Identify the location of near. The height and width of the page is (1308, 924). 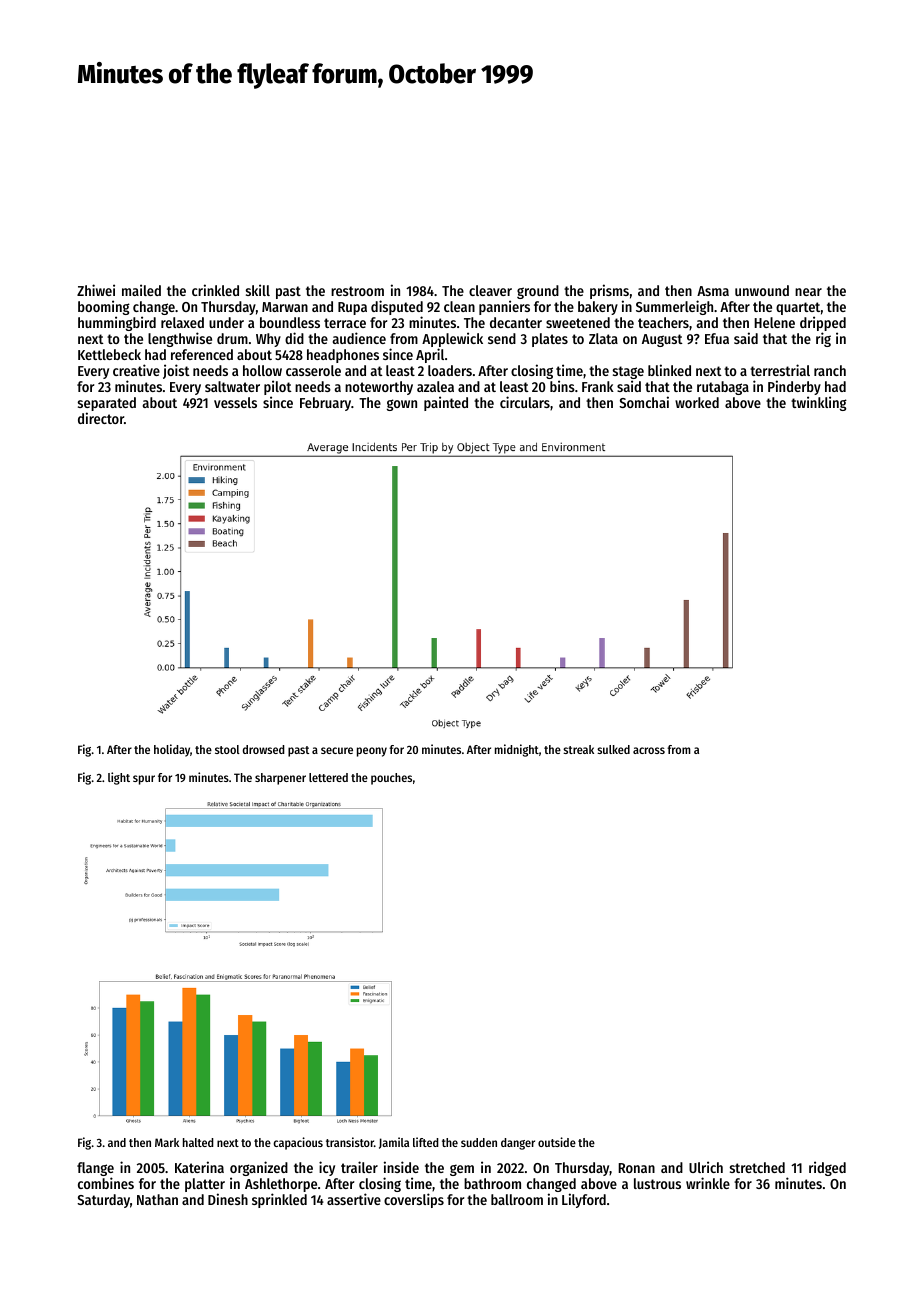
(808, 292).
